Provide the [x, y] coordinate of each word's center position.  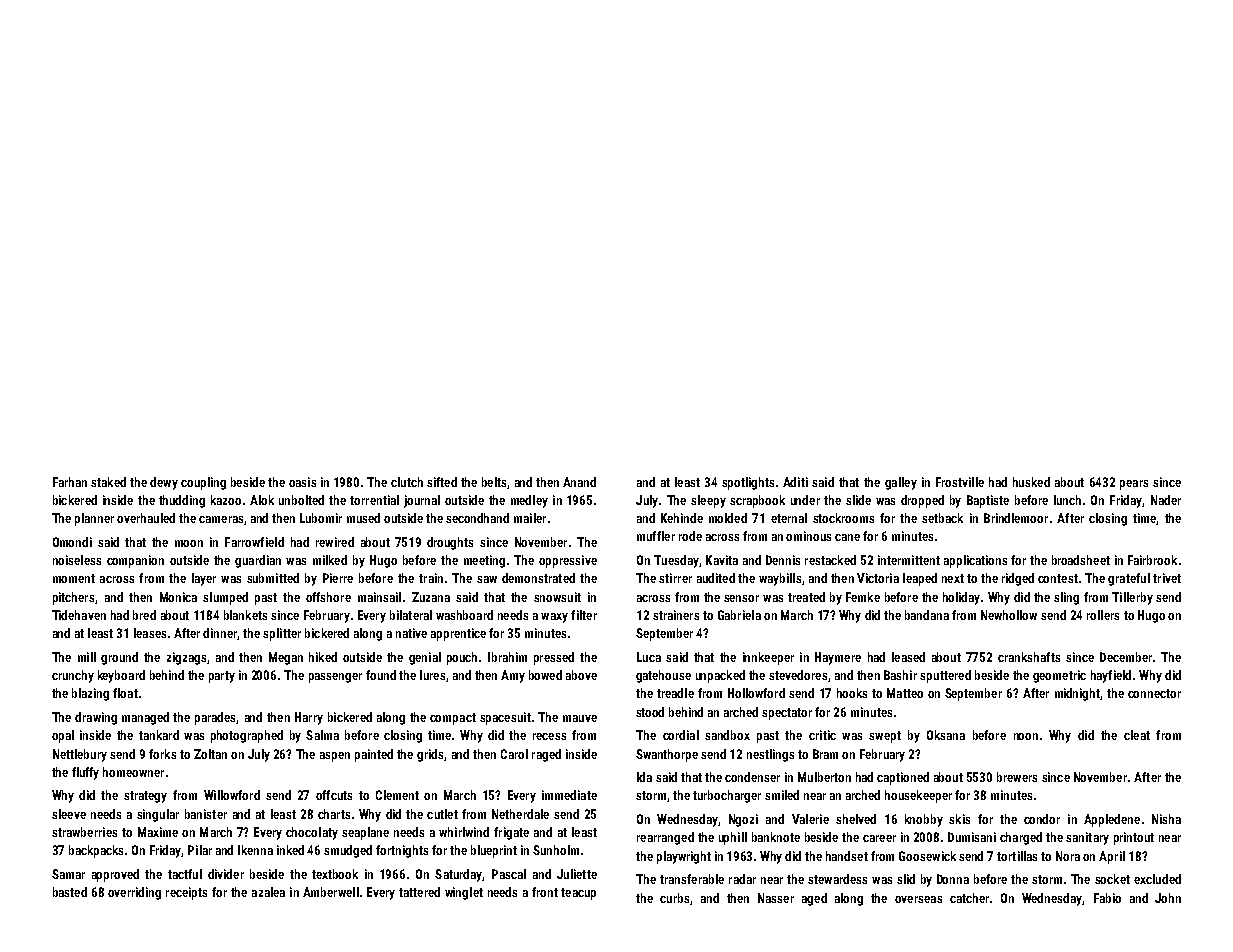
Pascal [509, 874]
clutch [407, 482]
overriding [134, 893]
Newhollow [1009, 615]
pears [1134, 485]
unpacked [720, 676]
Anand [579, 482]
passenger [335, 678]
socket [1112, 879]
